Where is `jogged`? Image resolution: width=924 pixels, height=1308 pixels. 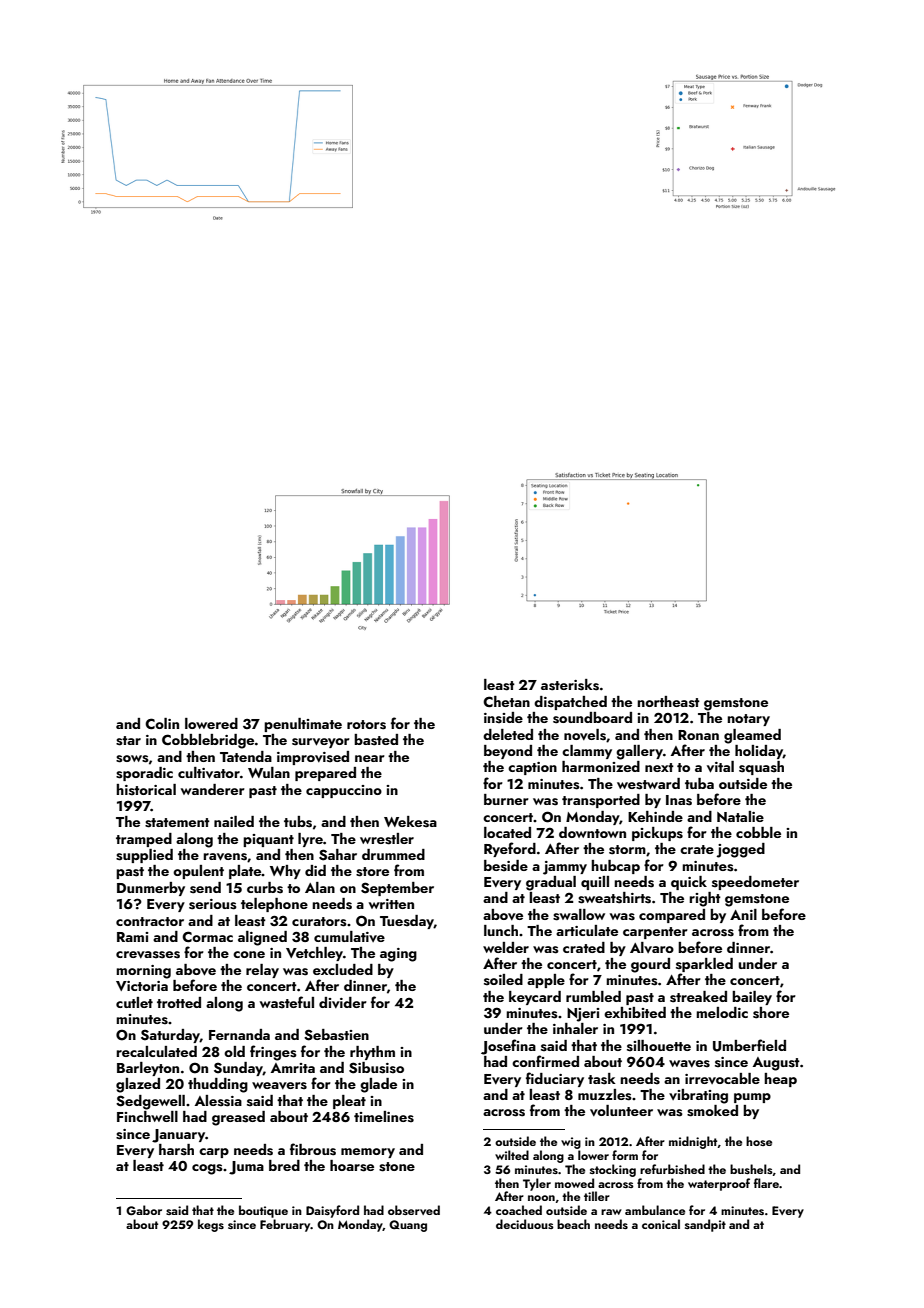
jogged is located at coordinates (740, 850).
